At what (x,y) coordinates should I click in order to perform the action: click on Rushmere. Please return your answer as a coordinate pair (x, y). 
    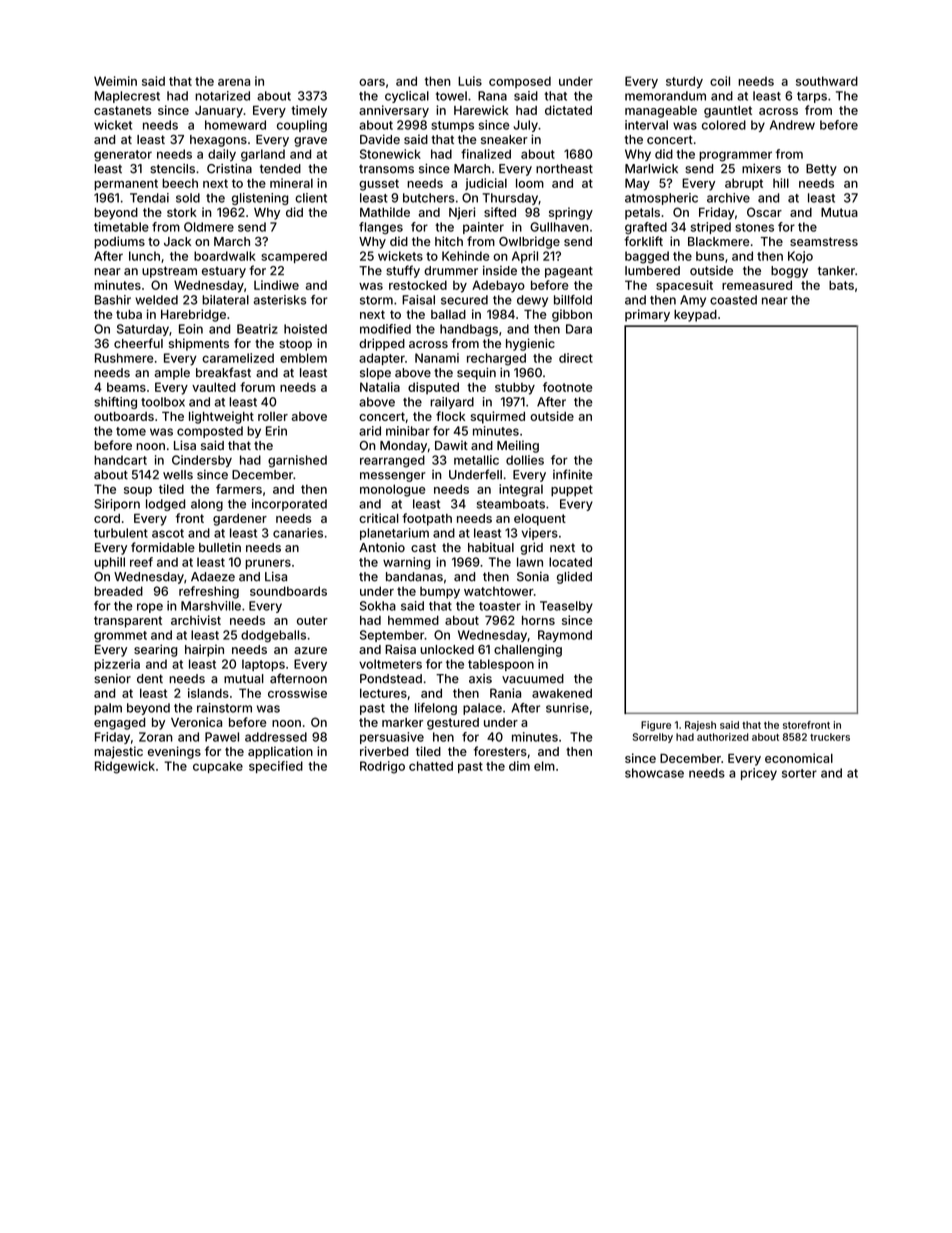
    Looking at the image, I should click on (124, 358).
